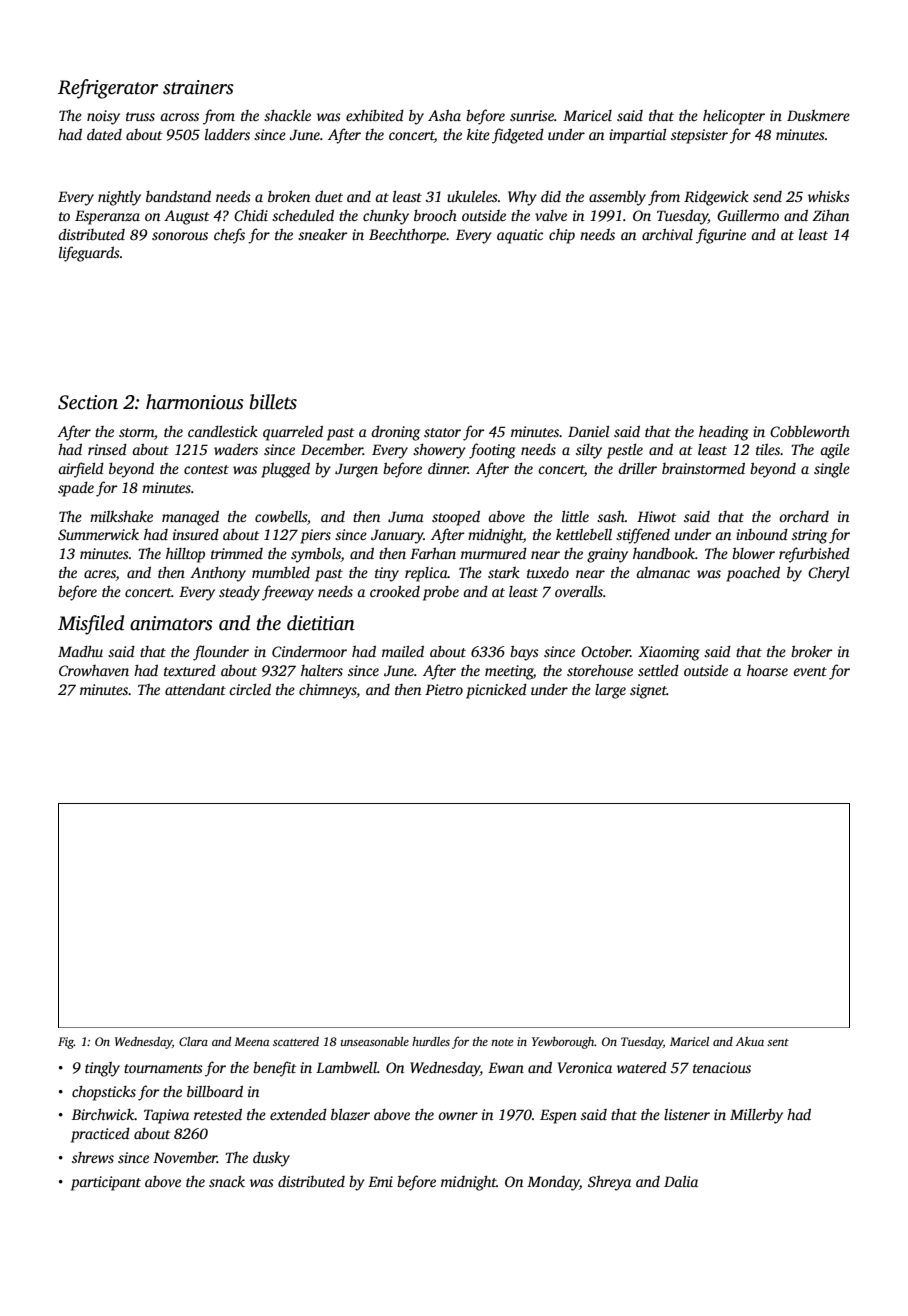  What do you see at coordinates (458, 1116) in the image?
I see `owner` at bounding box center [458, 1116].
